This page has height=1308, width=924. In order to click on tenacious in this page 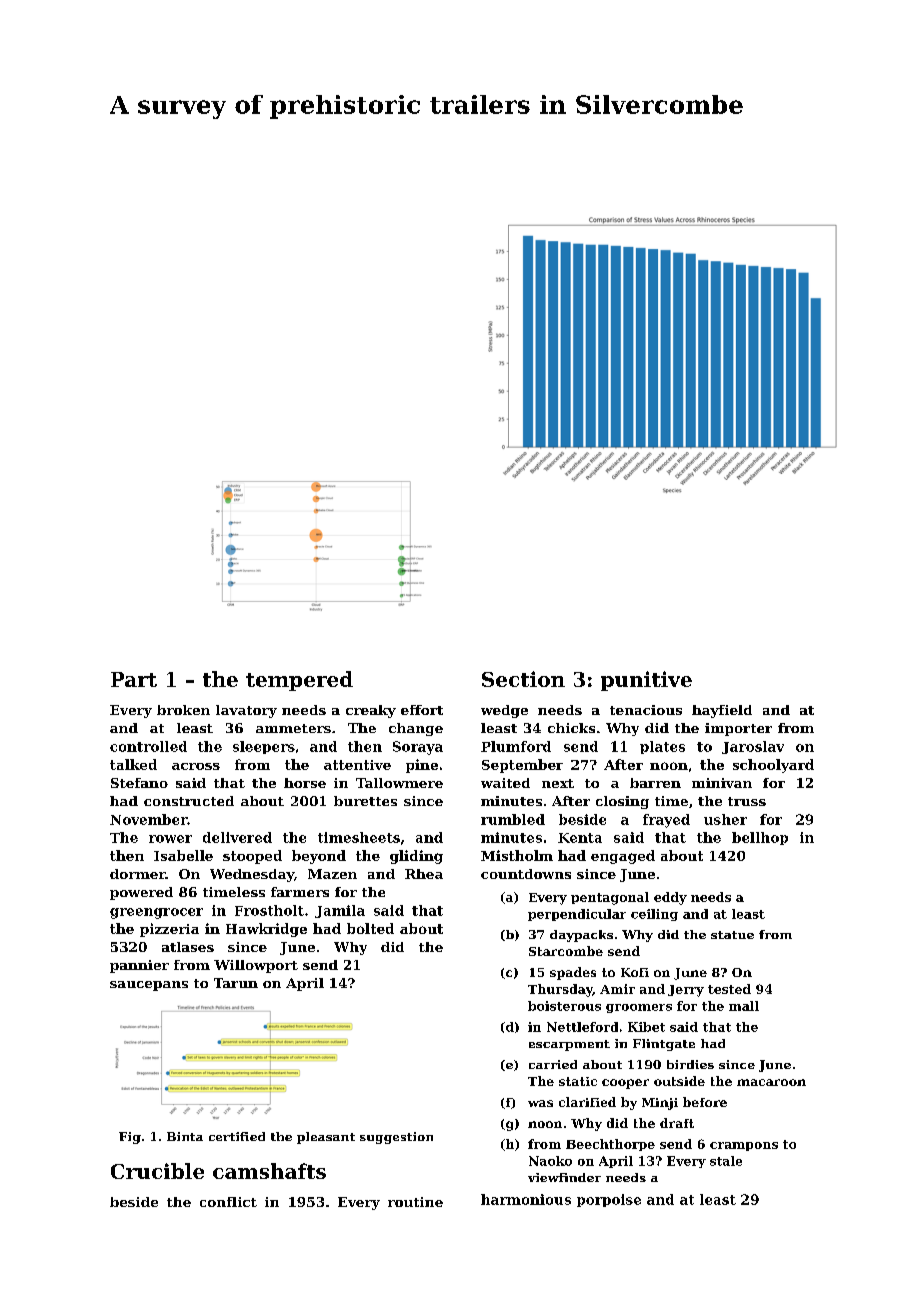, I will do `click(646, 710)`.
